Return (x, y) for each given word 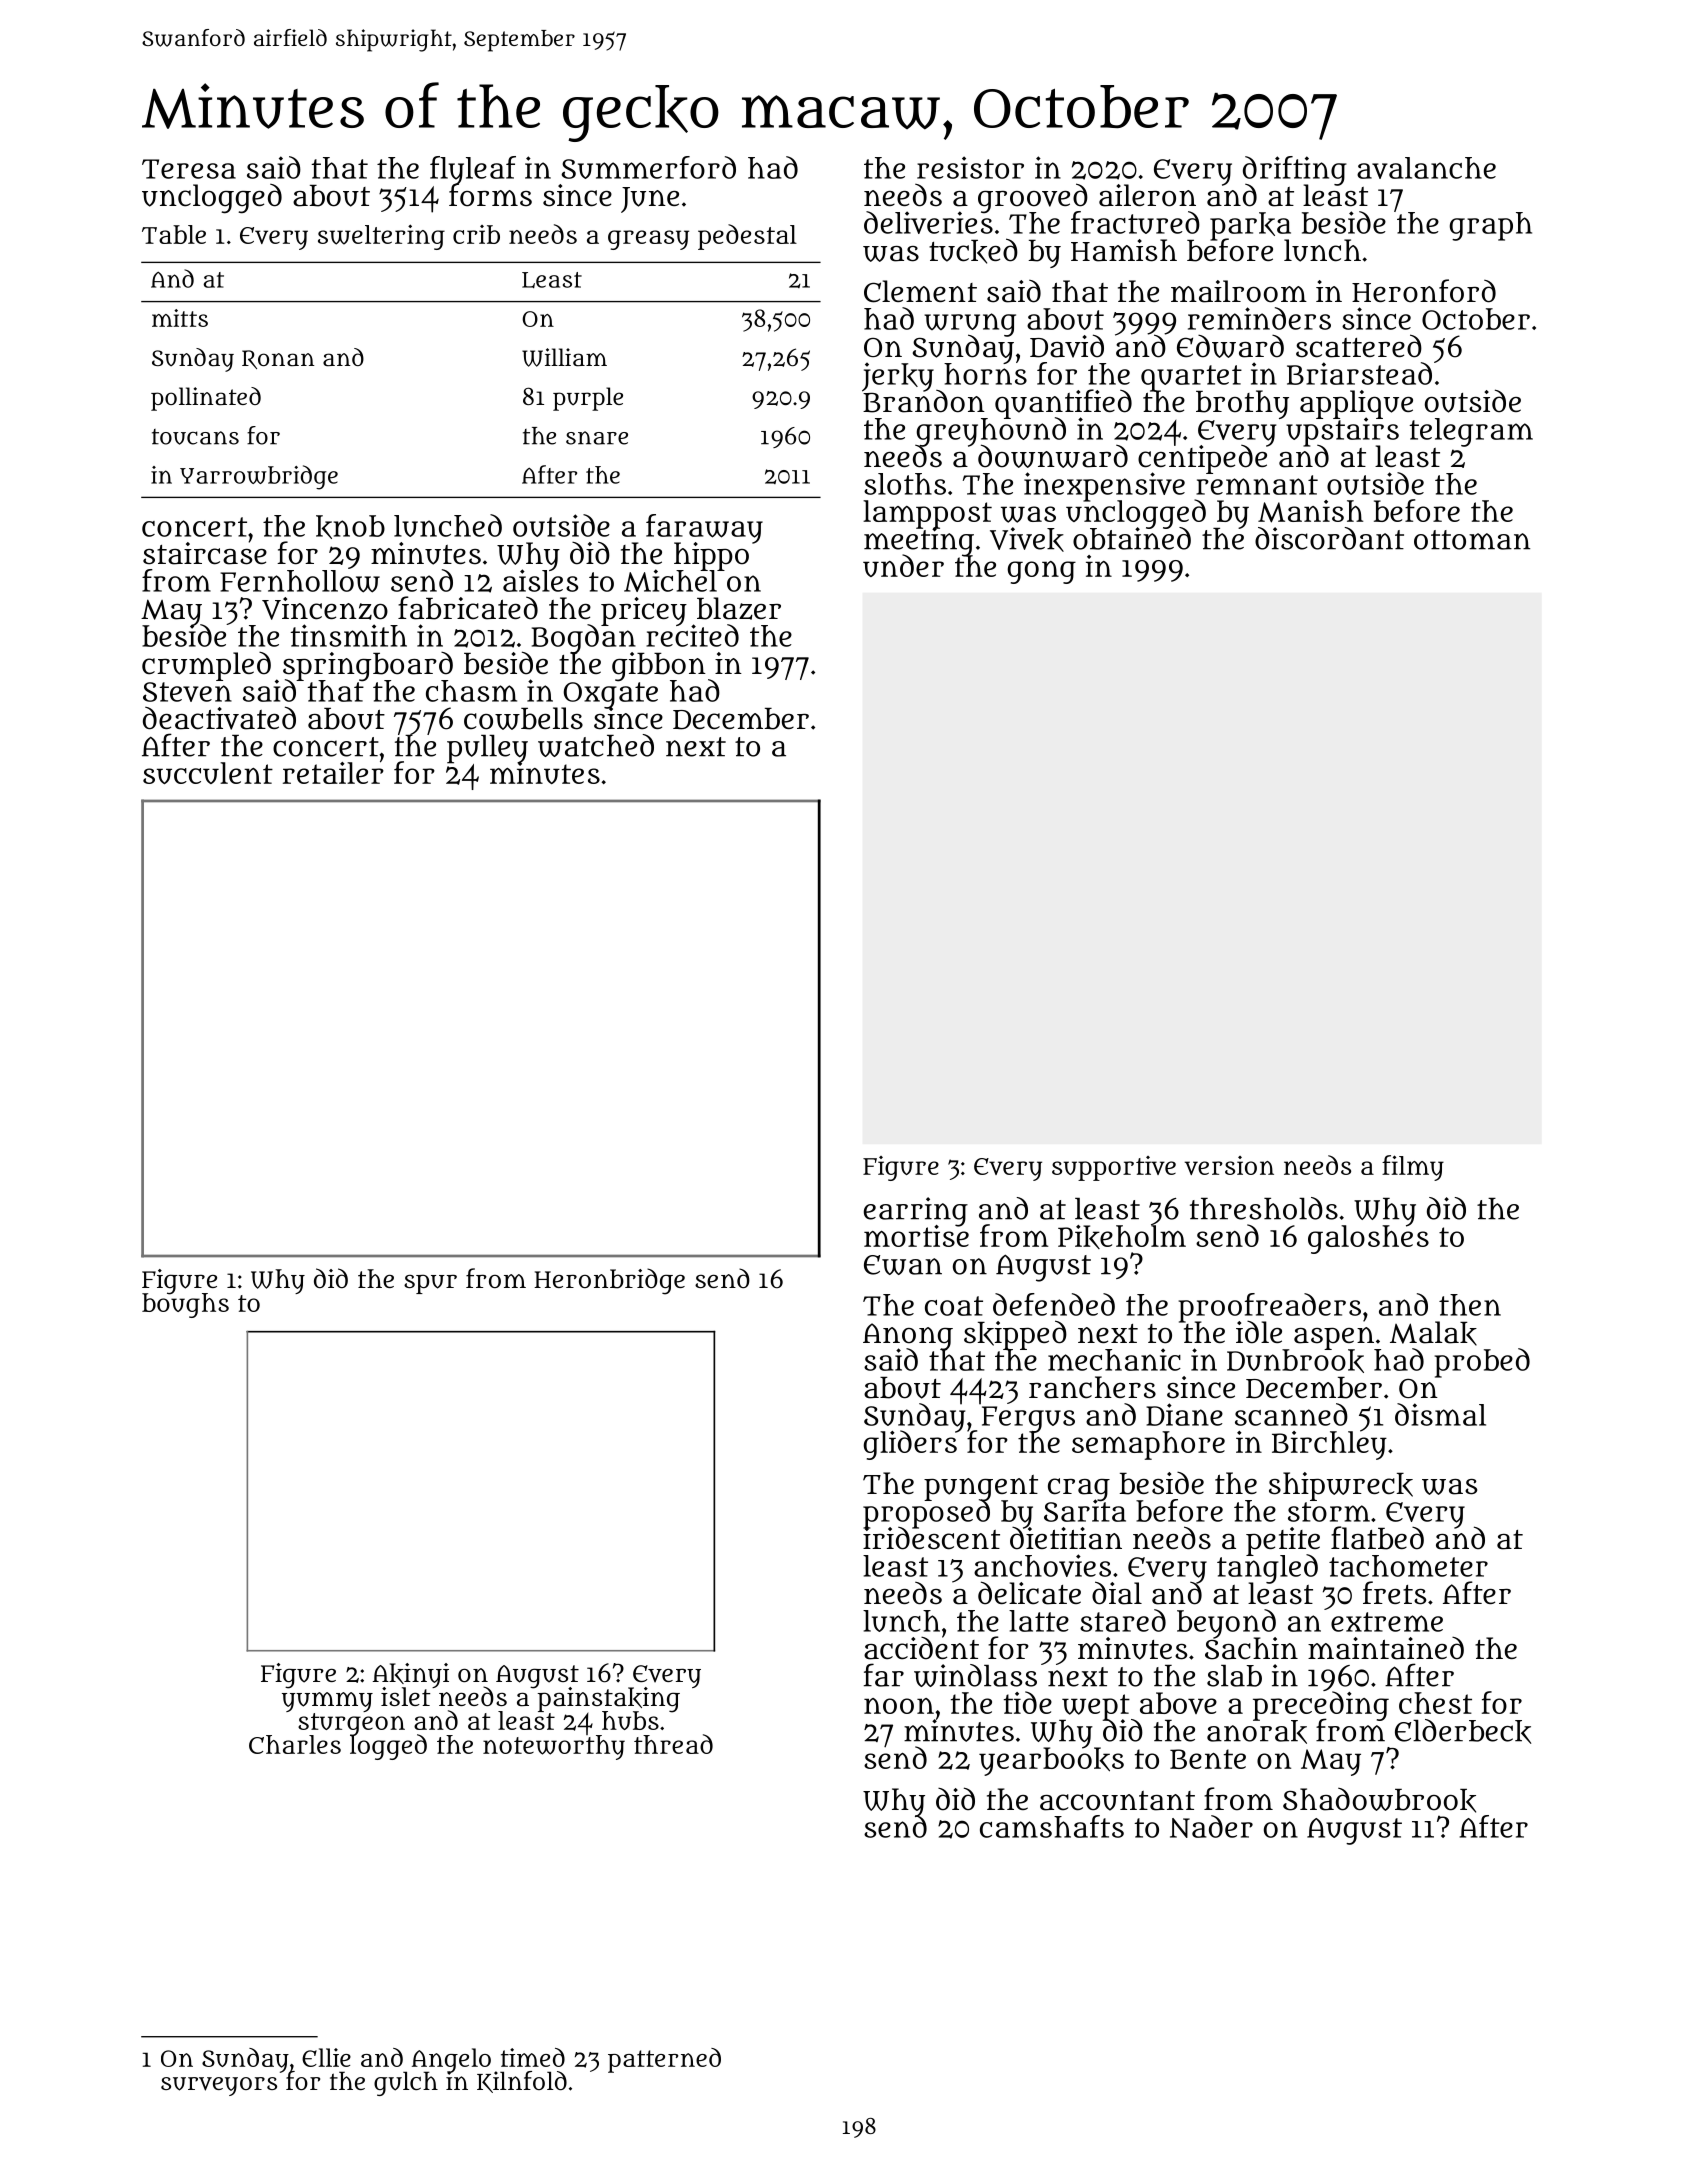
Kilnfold (522, 2082)
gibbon (659, 666)
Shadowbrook (1379, 1800)
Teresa (189, 169)
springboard (368, 666)
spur (430, 1284)
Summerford (648, 167)
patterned (664, 2060)
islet (406, 1697)
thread (673, 1744)
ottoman (1472, 540)
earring (916, 1211)
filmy (1413, 1168)
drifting (1295, 170)
